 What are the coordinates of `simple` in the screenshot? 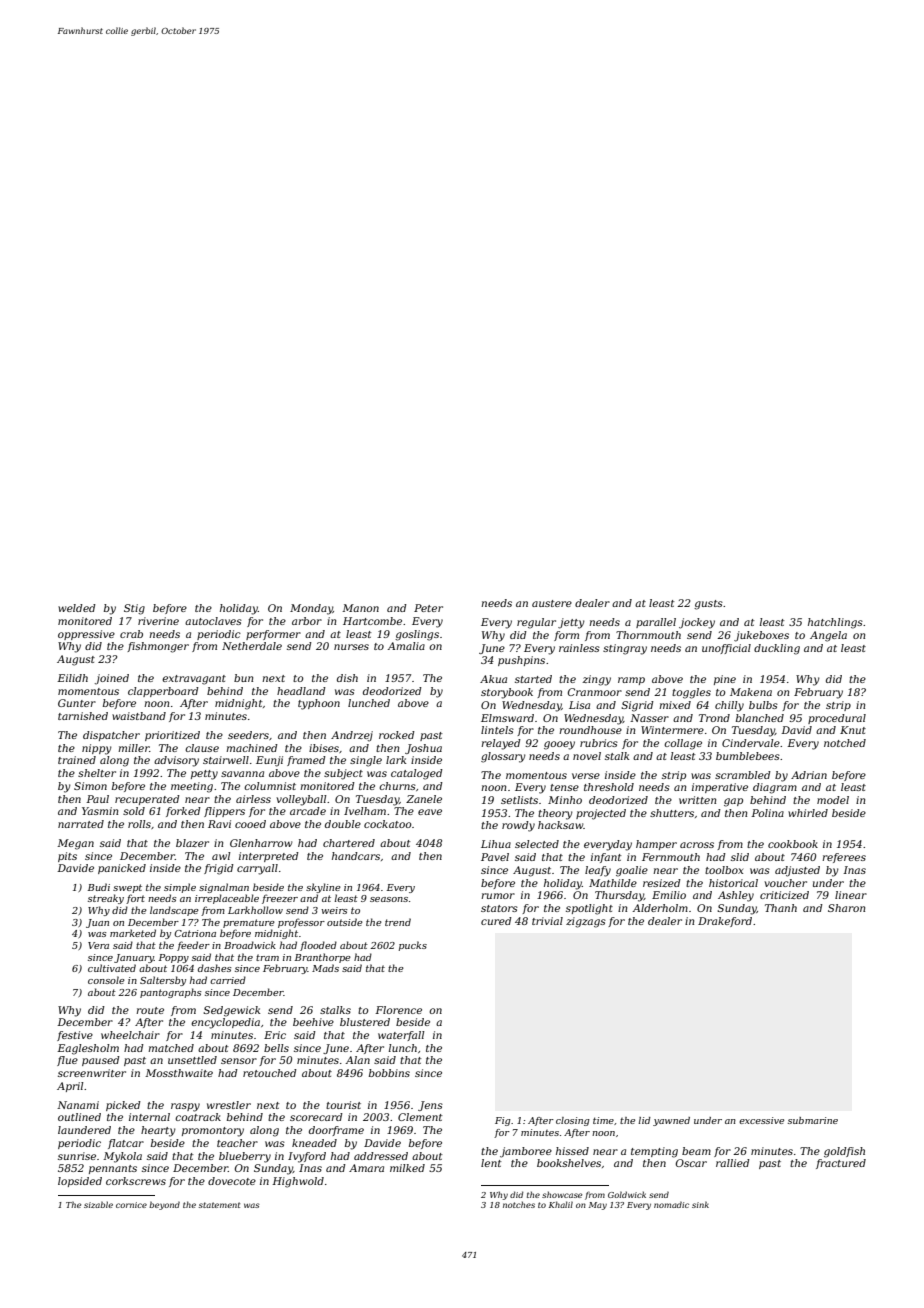 It's located at (180, 888).
